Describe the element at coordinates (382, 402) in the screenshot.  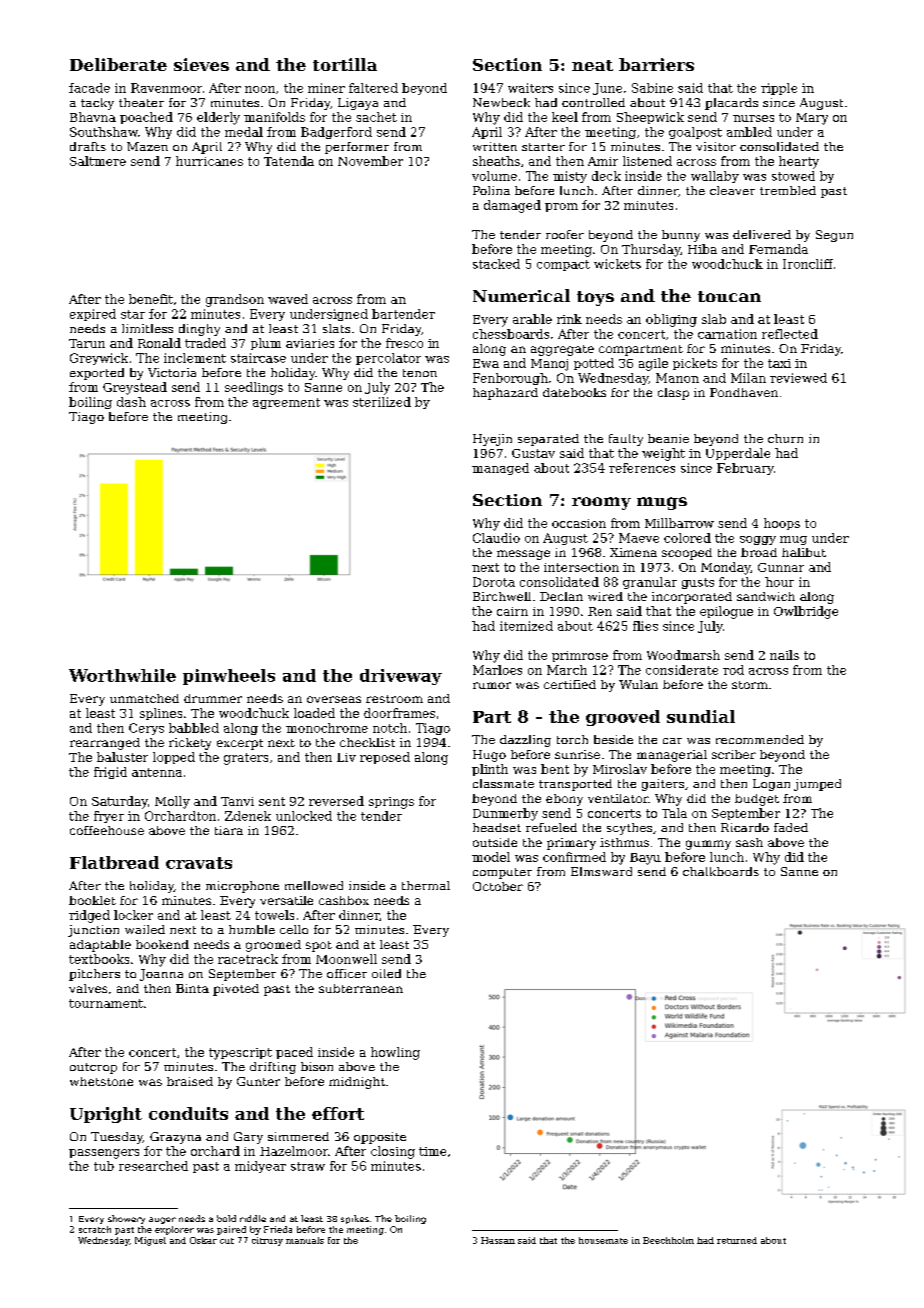
I see `sterilized` at that location.
